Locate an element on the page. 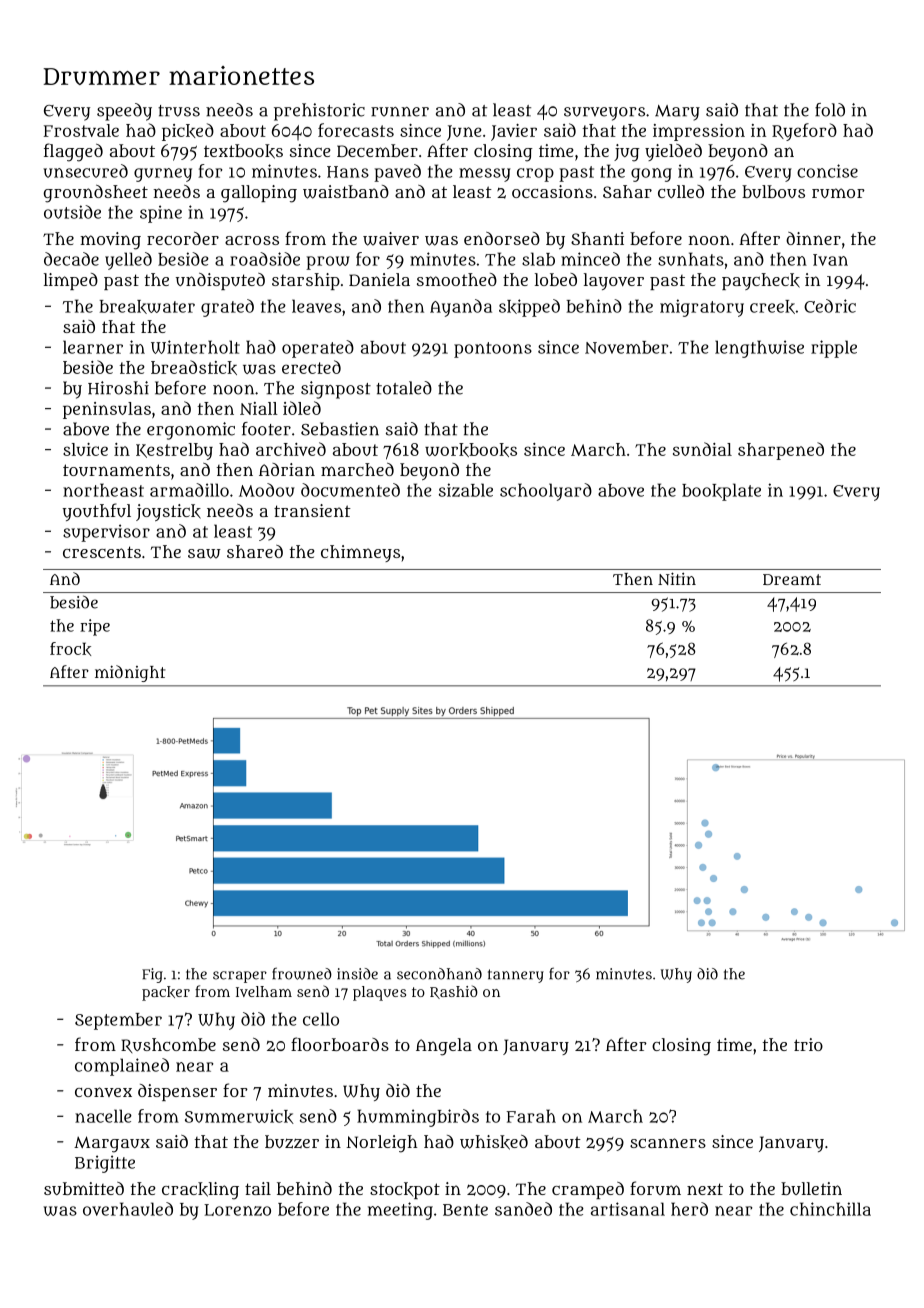 Image resolution: width=924 pixels, height=1308 pixels. chimneys is located at coordinates (360, 553).
